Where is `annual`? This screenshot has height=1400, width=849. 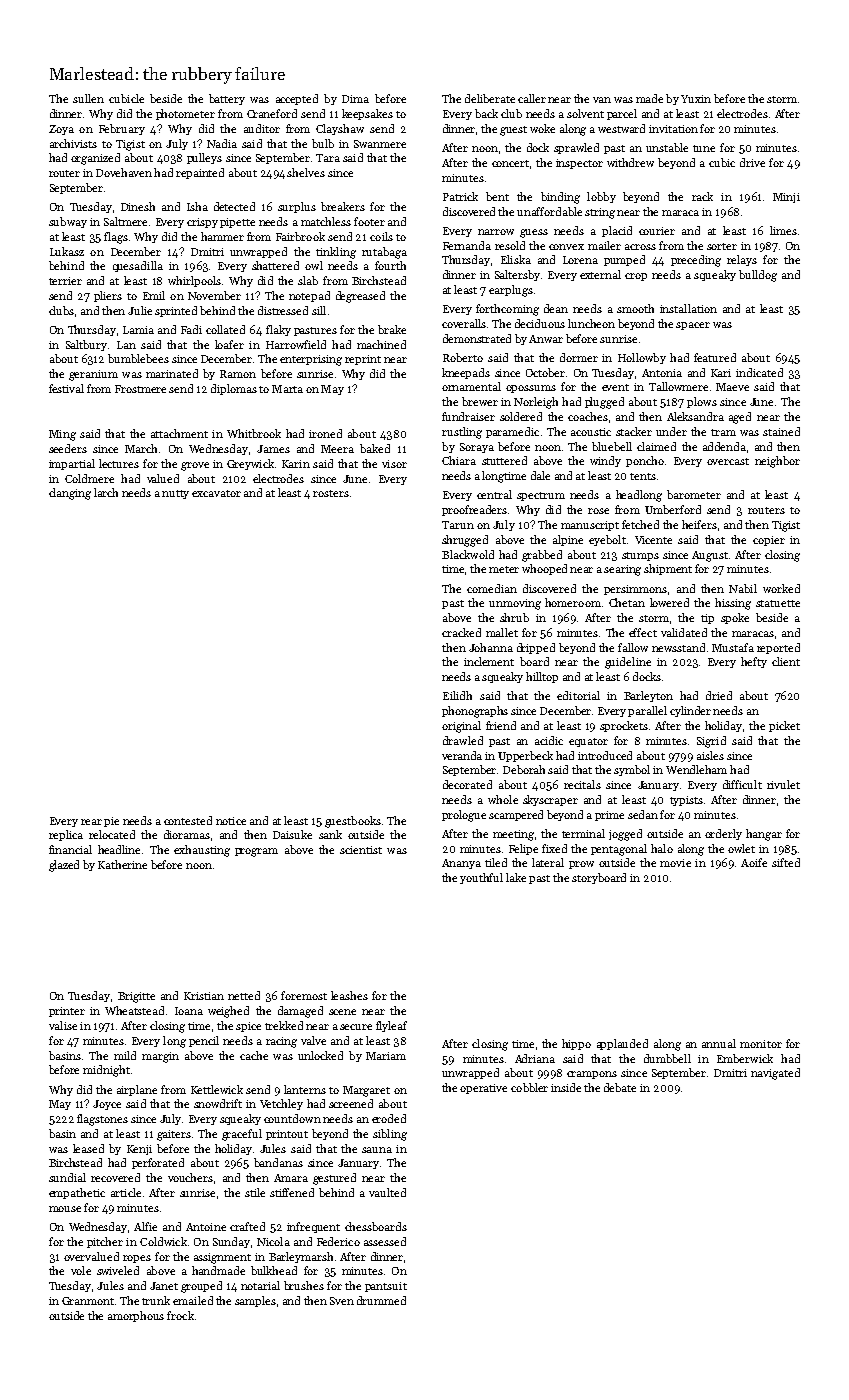 annual is located at coordinates (719, 1043).
